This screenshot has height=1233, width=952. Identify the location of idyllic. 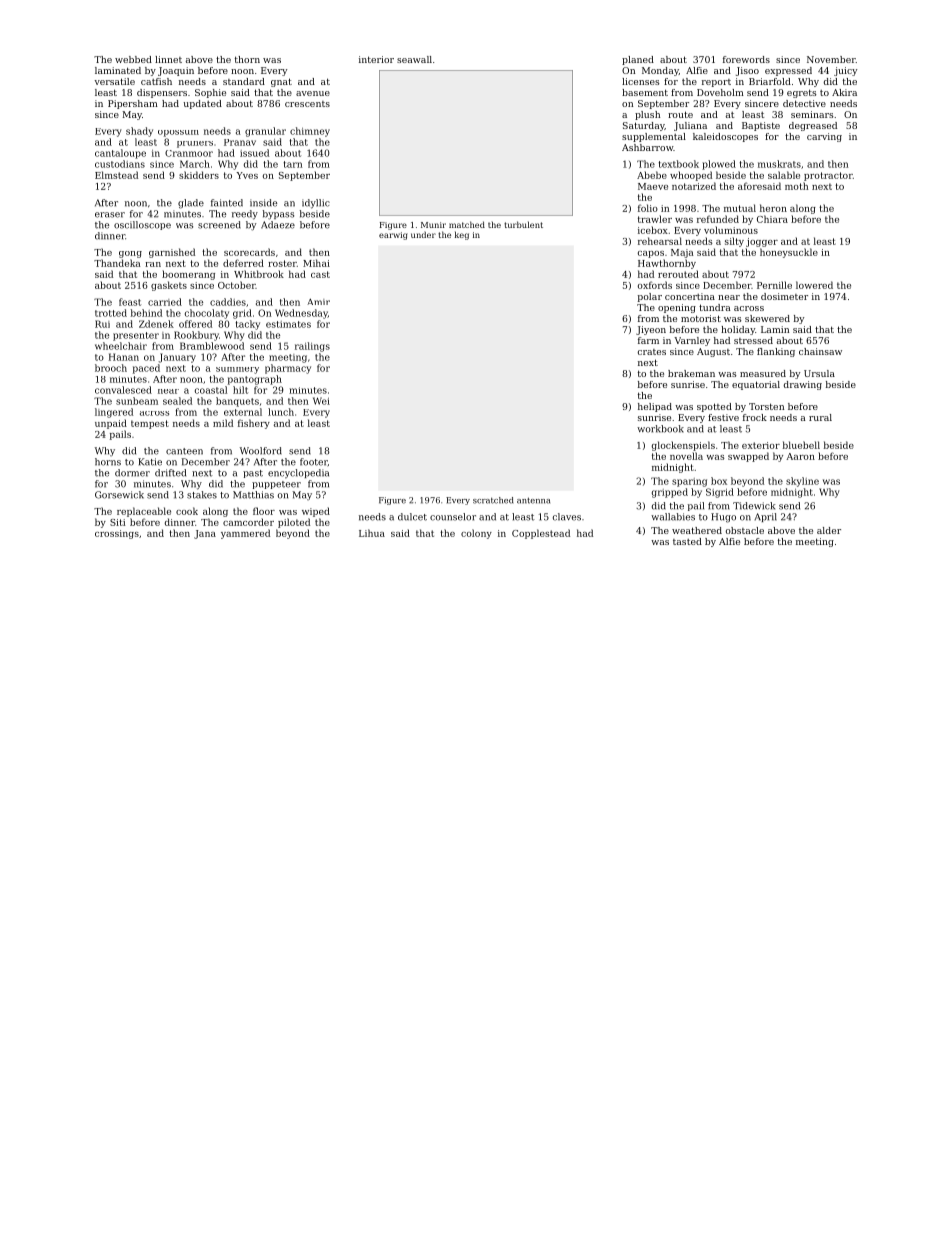
(316, 204).
